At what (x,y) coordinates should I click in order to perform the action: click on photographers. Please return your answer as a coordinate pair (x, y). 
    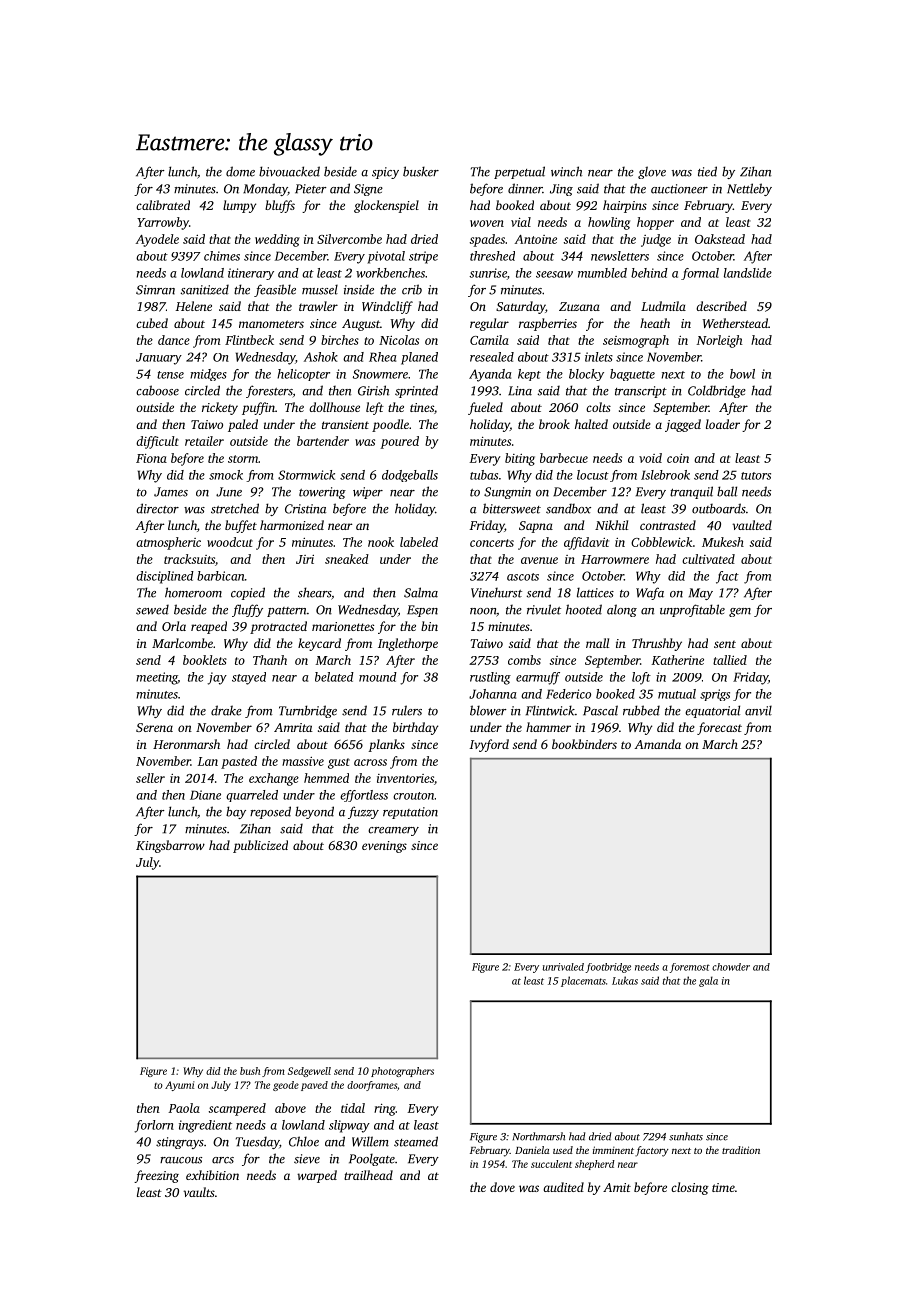
    Looking at the image, I should click on (402, 1072).
